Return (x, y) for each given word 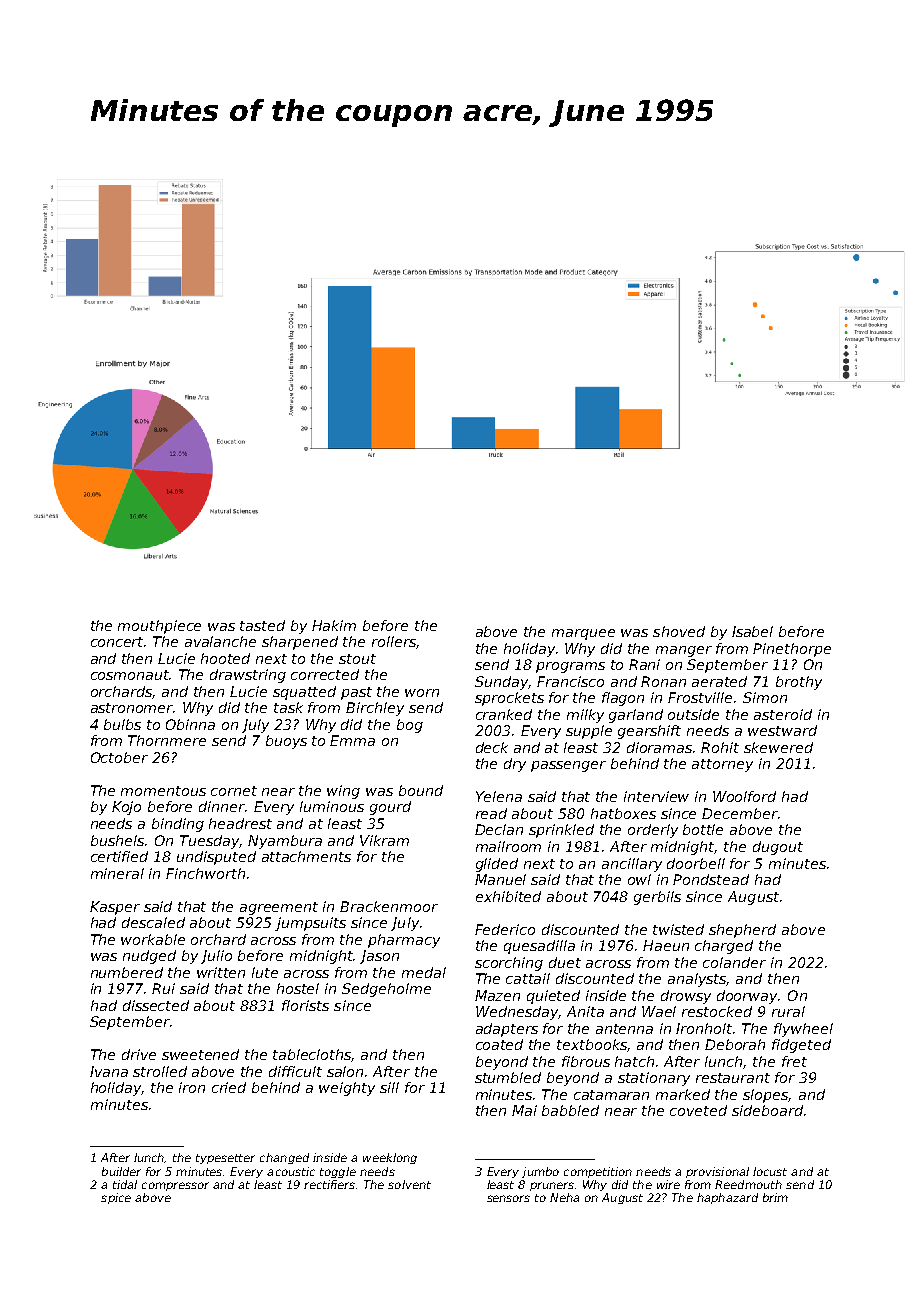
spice (116, 1198)
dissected (156, 1005)
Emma (352, 740)
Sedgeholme (386, 990)
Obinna (190, 724)
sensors (508, 1198)
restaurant (733, 1078)
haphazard (727, 1198)
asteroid (783, 714)
